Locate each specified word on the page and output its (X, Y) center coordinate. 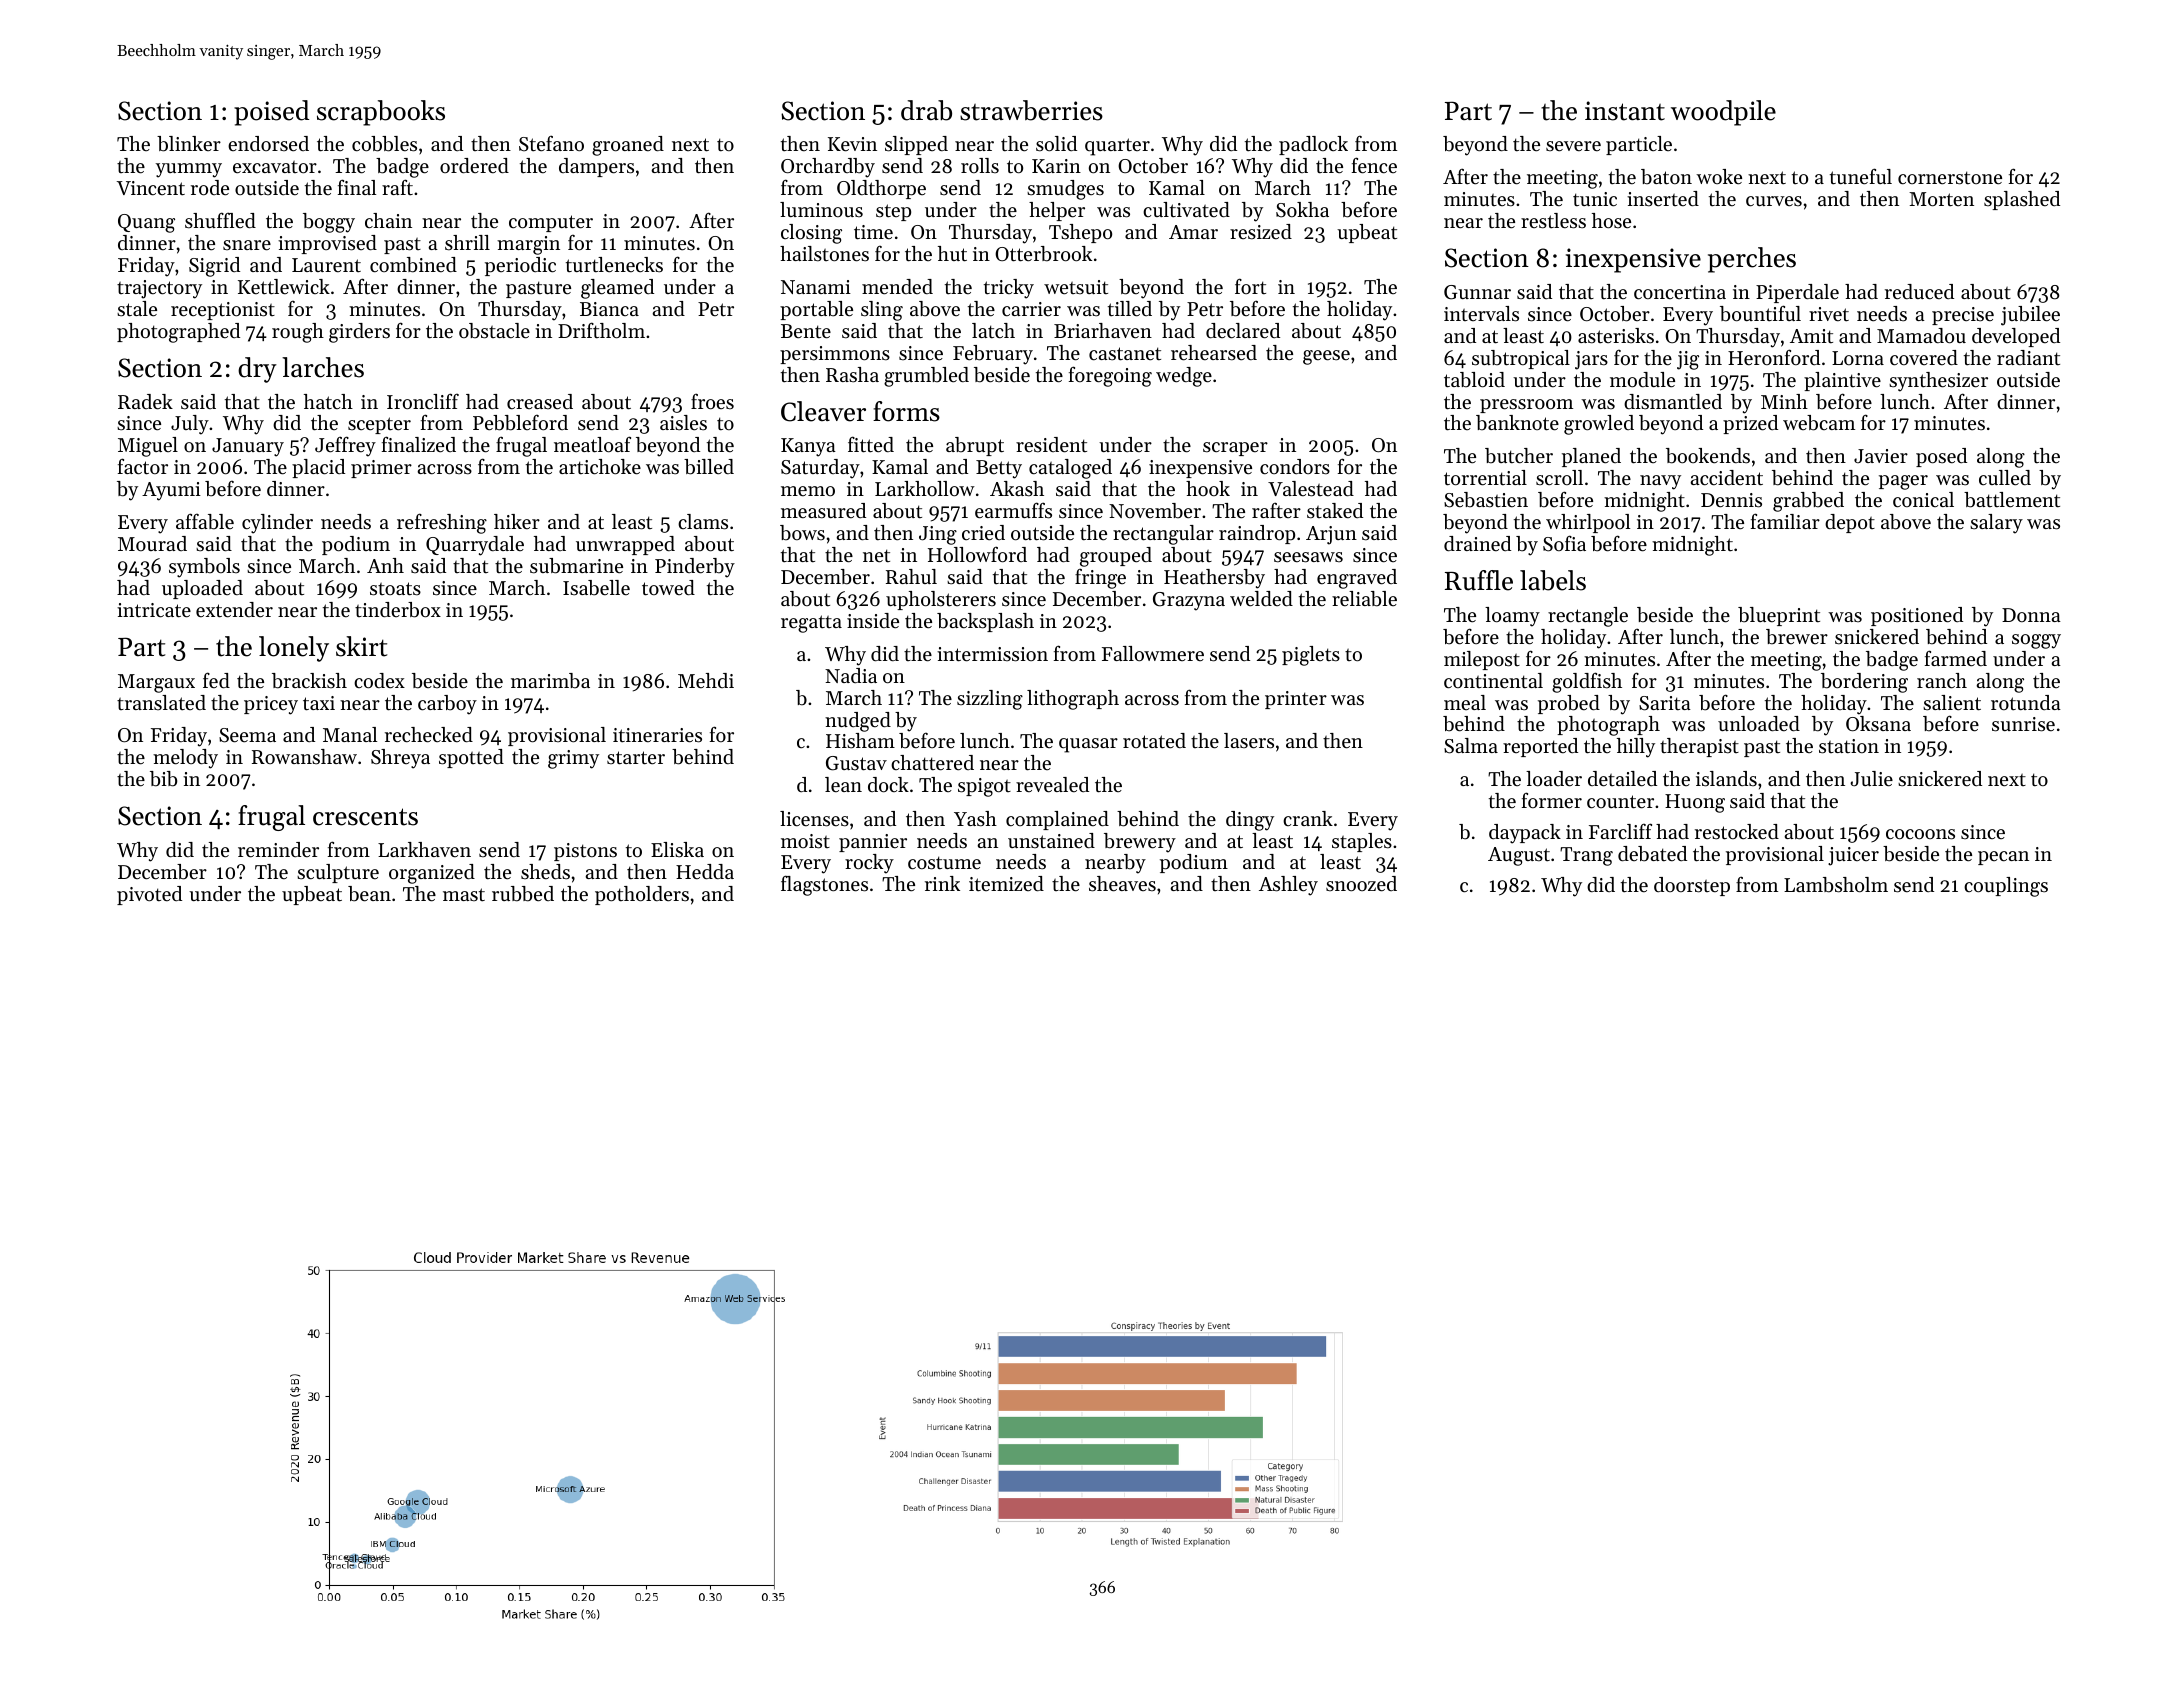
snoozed (1361, 884)
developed (2016, 337)
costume (944, 863)
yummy (189, 170)
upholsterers (941, 600)
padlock (1313, 145)
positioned (1917, 616)
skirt (361, 646)
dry (257, 370)
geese (1326, 357)
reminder (278, 850)
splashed (2022, 200)
